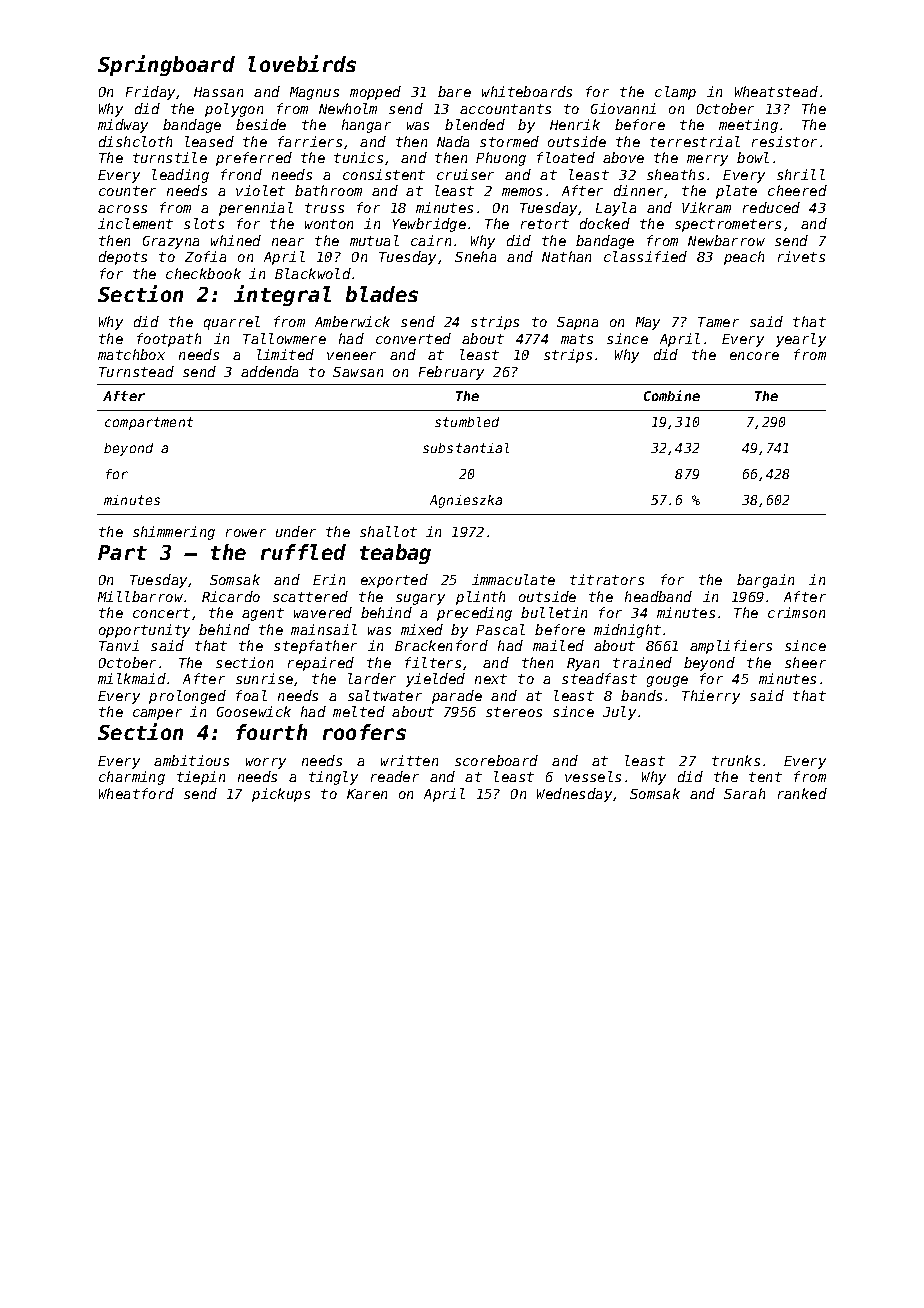 This screenshot has width=924, height=1308. I want to click on stumbled, so click(467, 422).
